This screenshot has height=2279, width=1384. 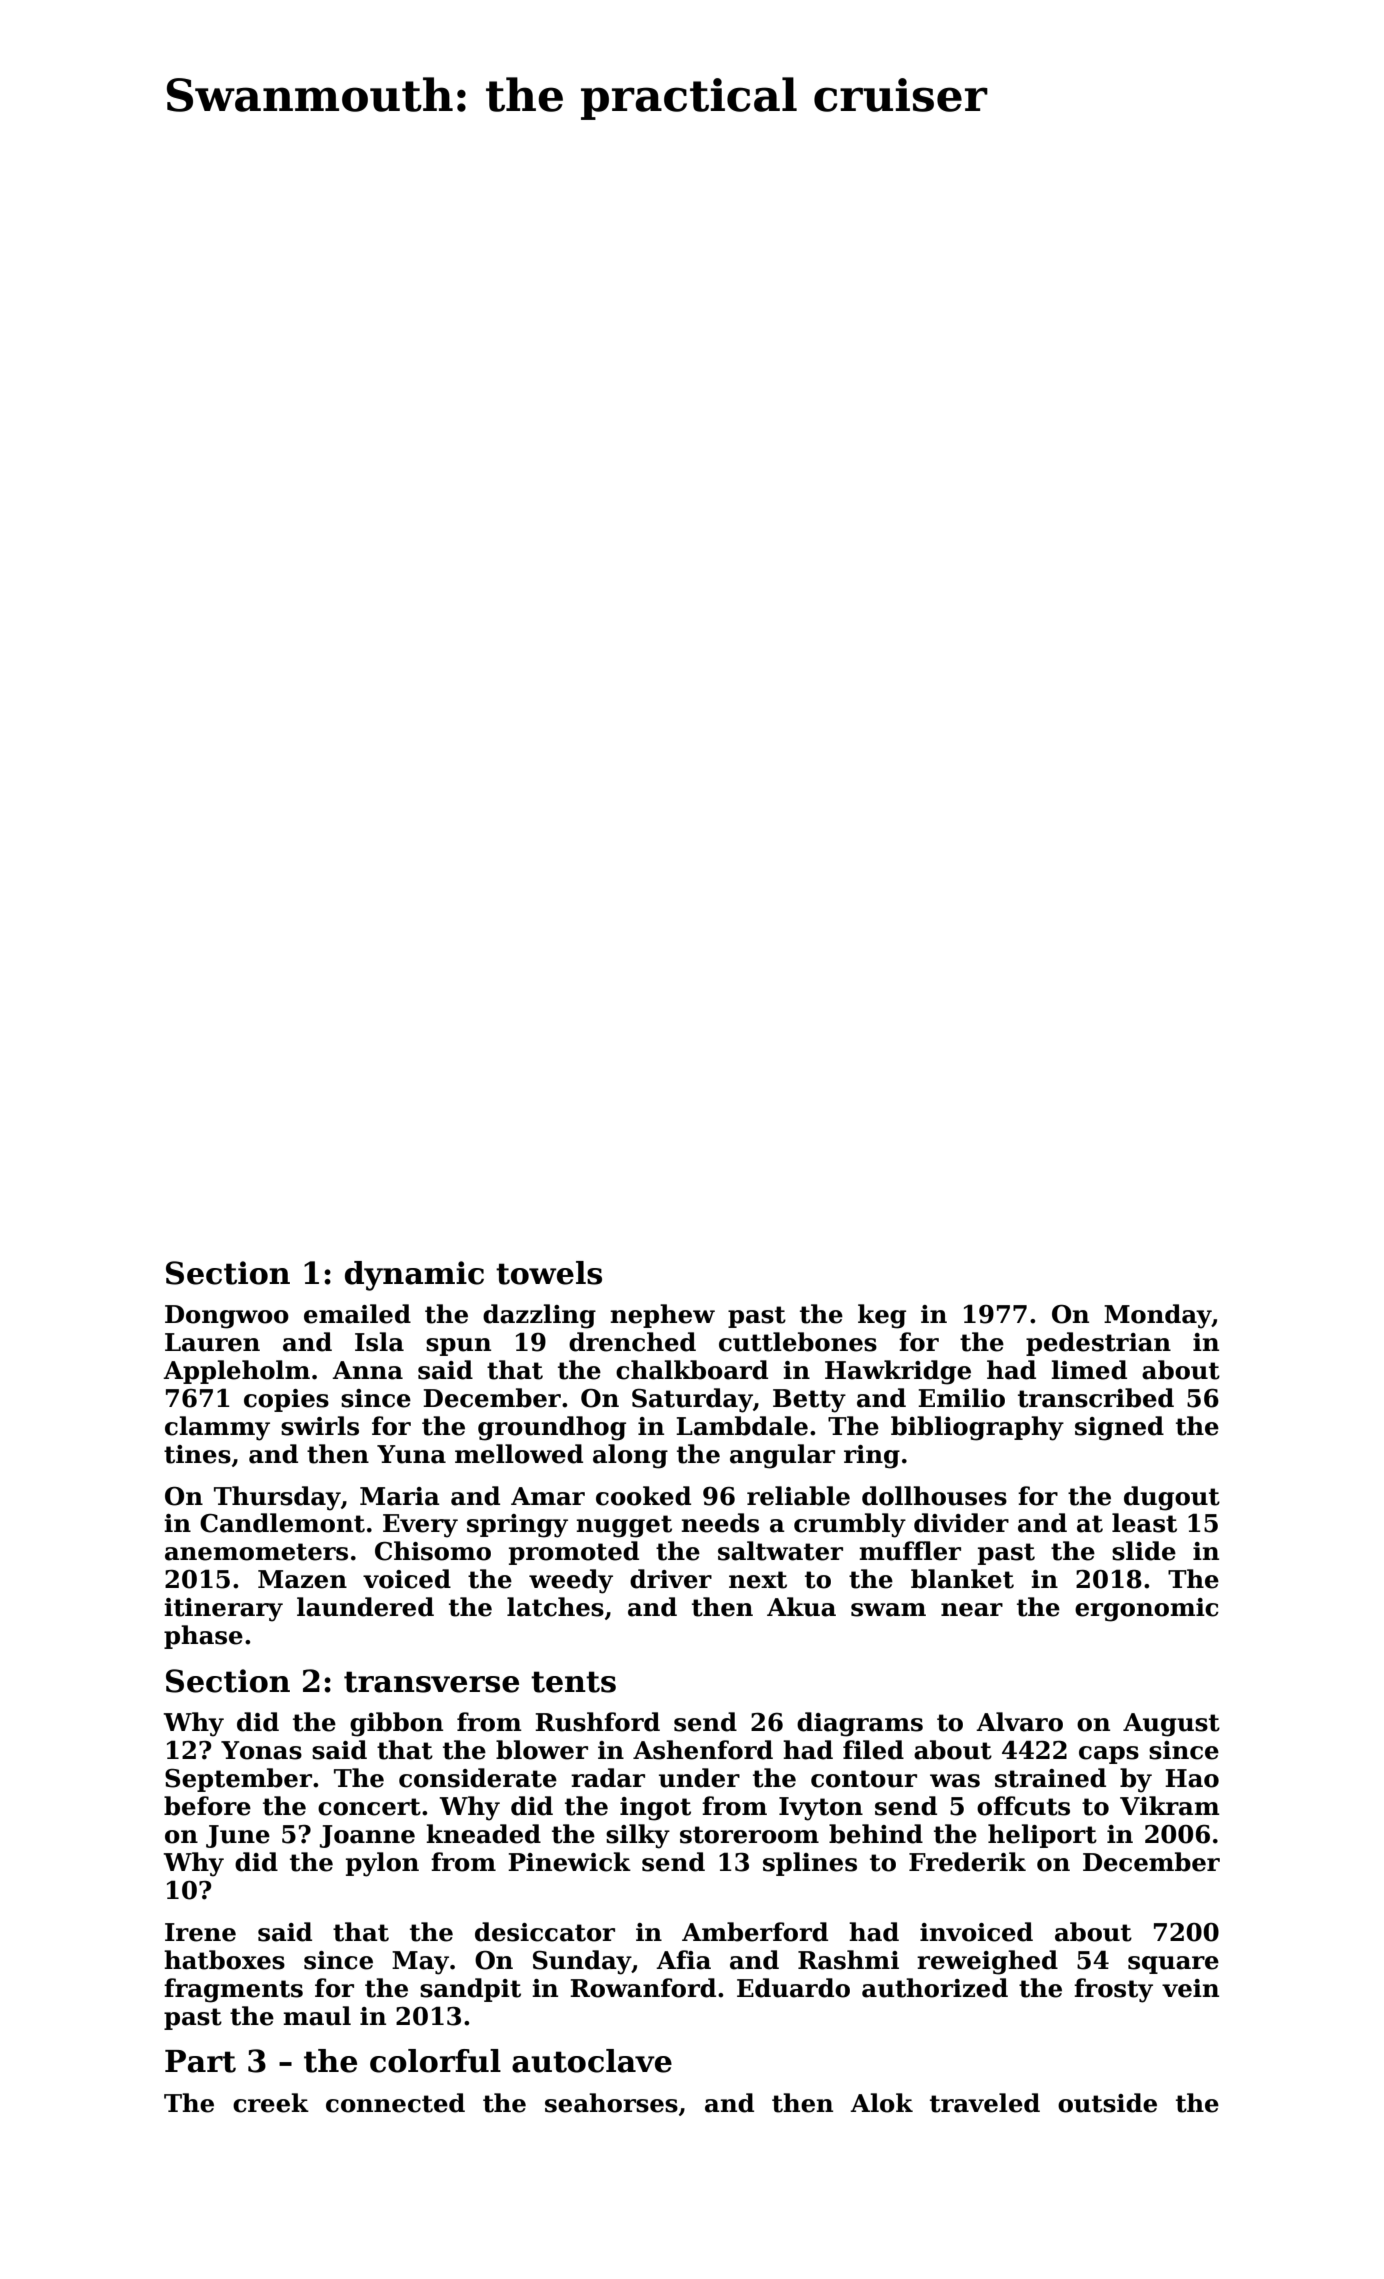 What do you see at coordinates (1113, 1990) in the screenshot?
I see `frosty` at bounding box center [1113, 1990].
